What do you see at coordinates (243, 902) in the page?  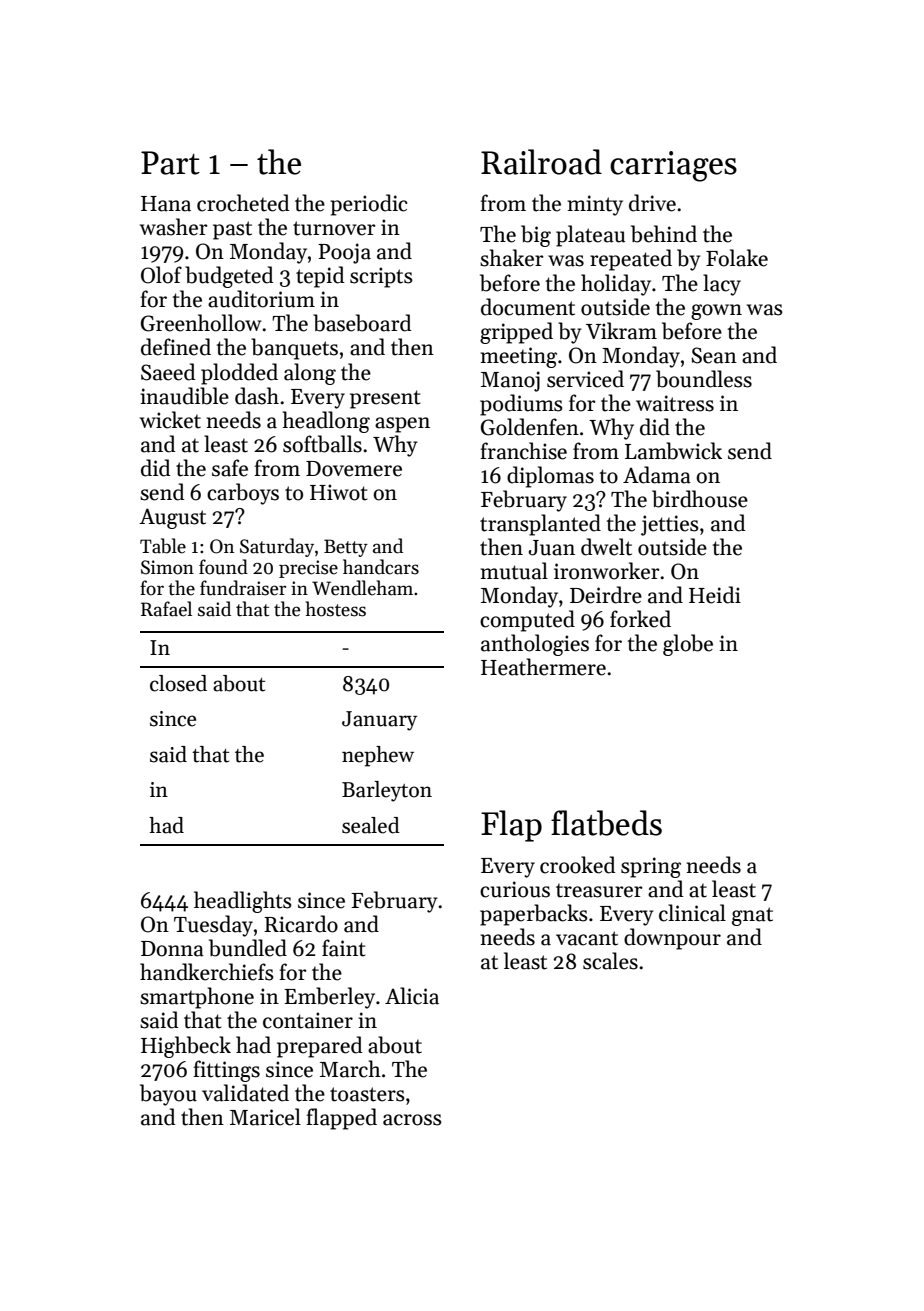 I see `headlights` at bounding box center [243, 902].
